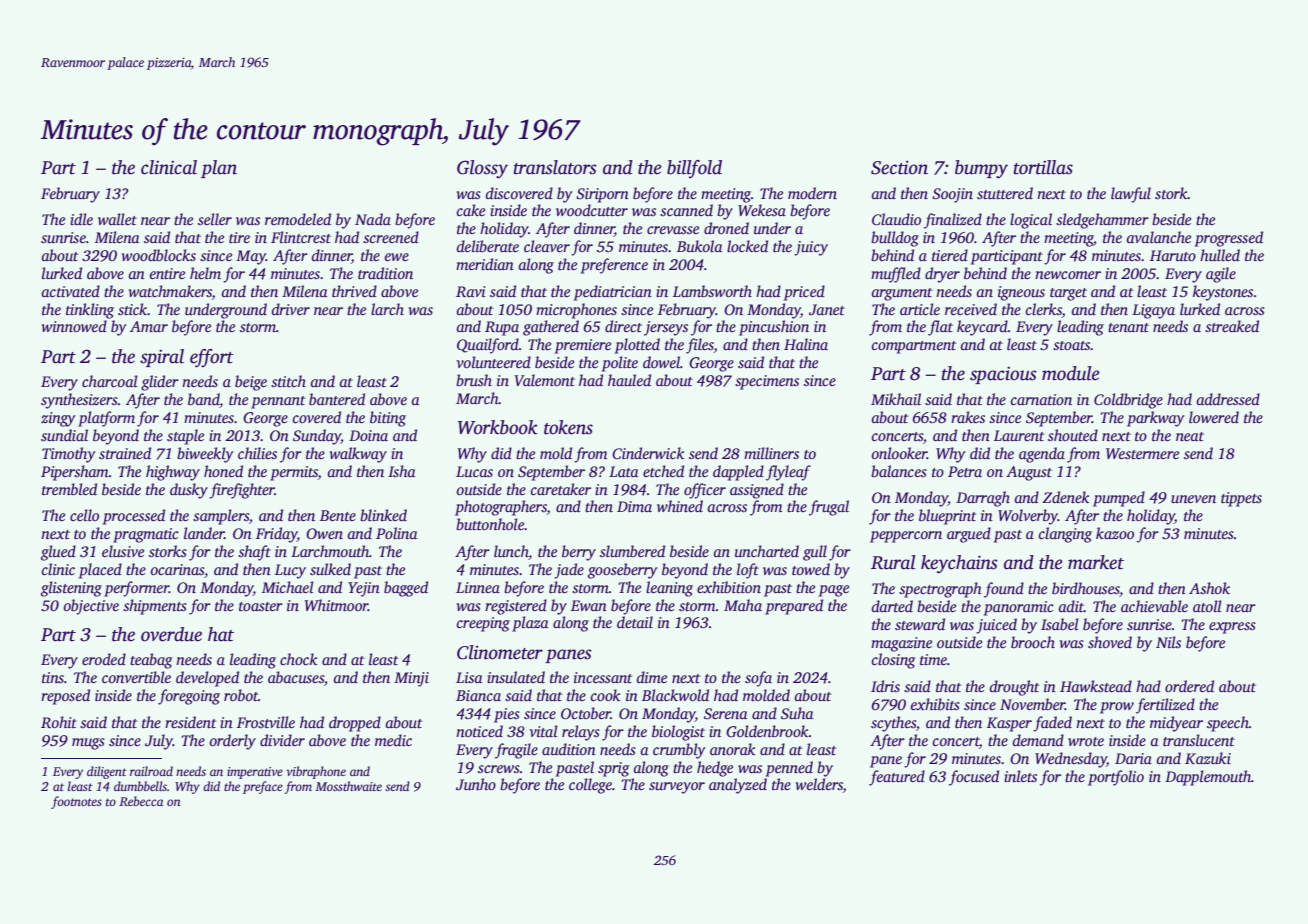  I want to click on Owen, so click(324, 533).
